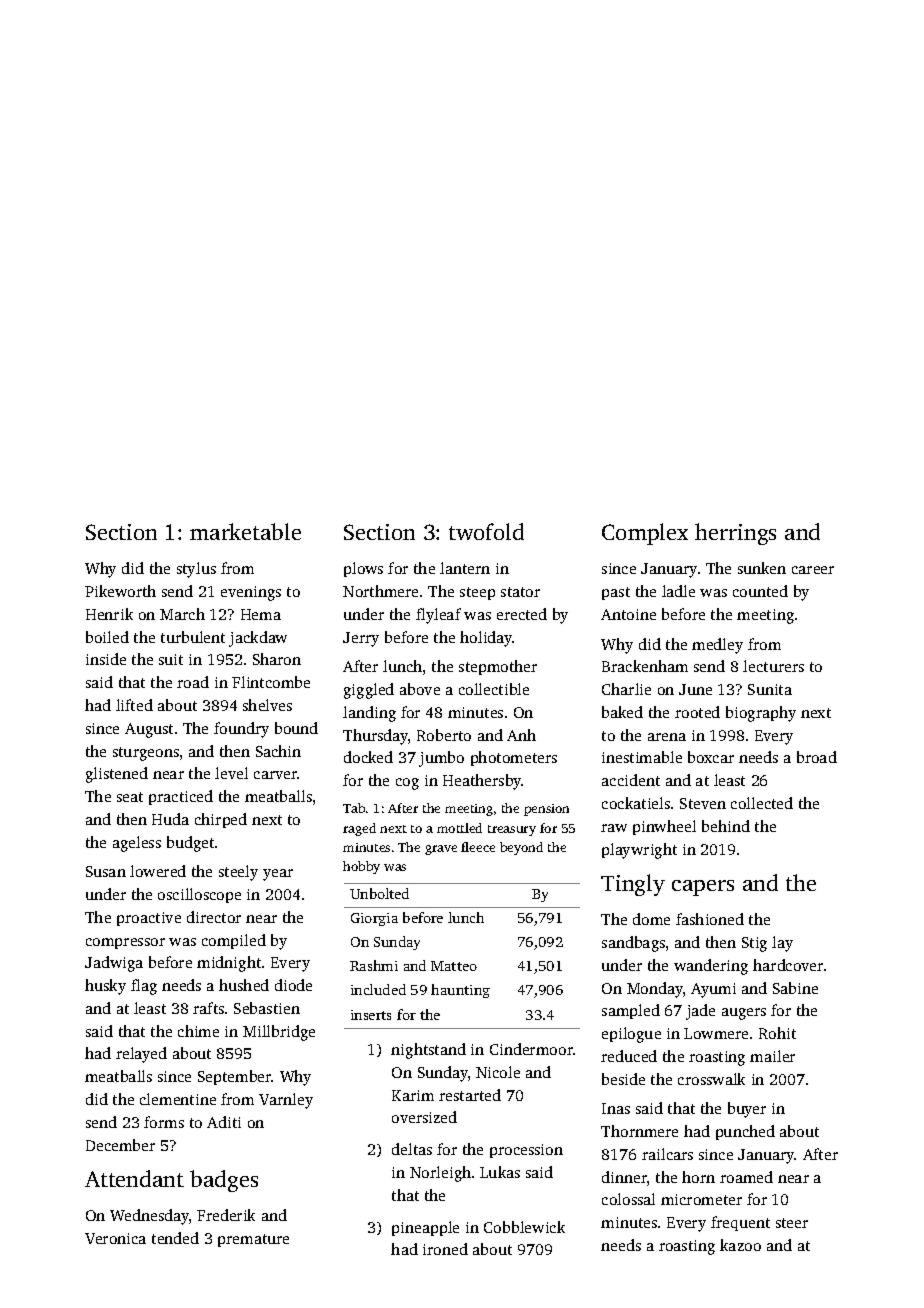  I want to click on lantern, so click(465, 568).
